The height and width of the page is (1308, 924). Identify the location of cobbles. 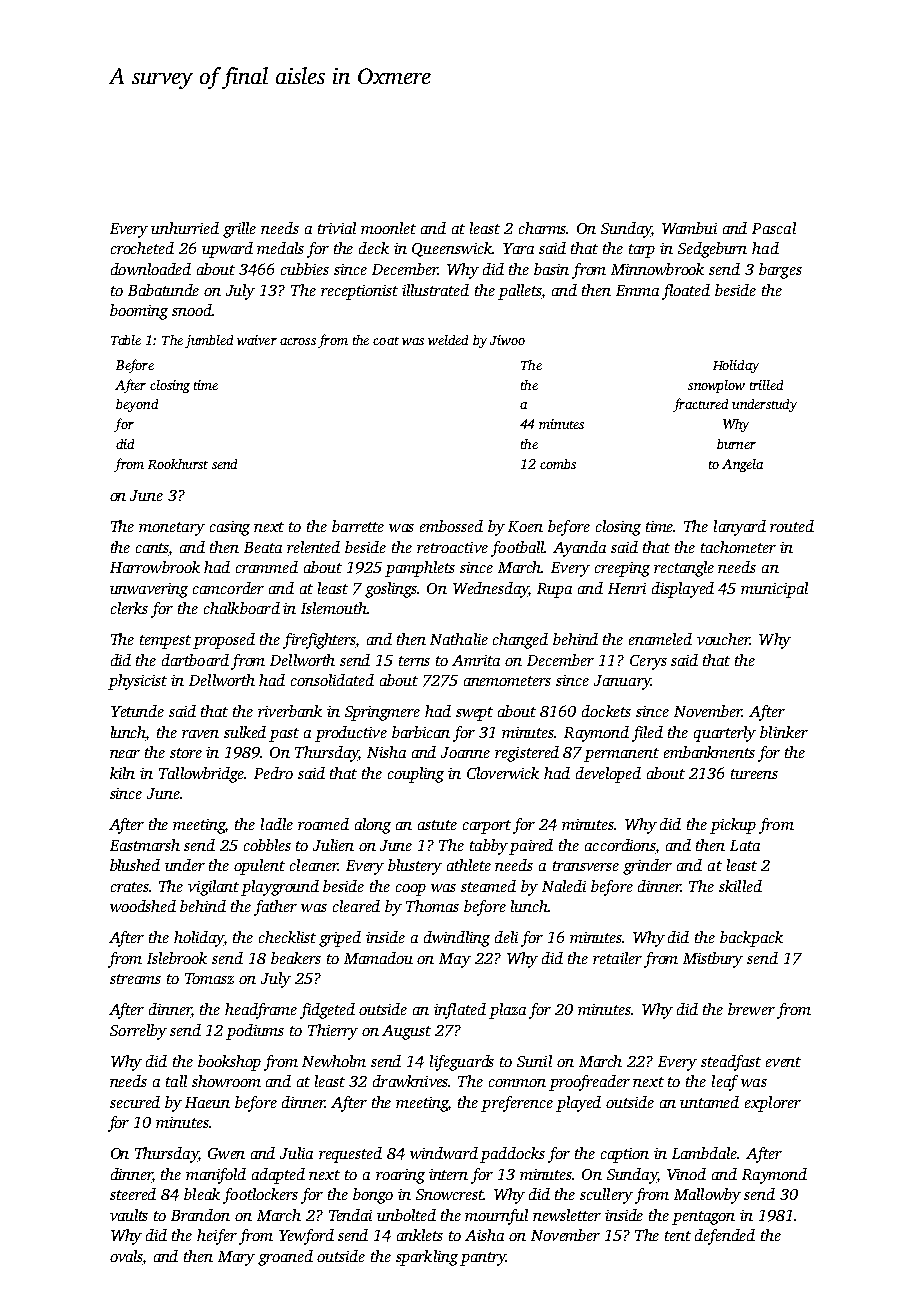
(267, 845).
